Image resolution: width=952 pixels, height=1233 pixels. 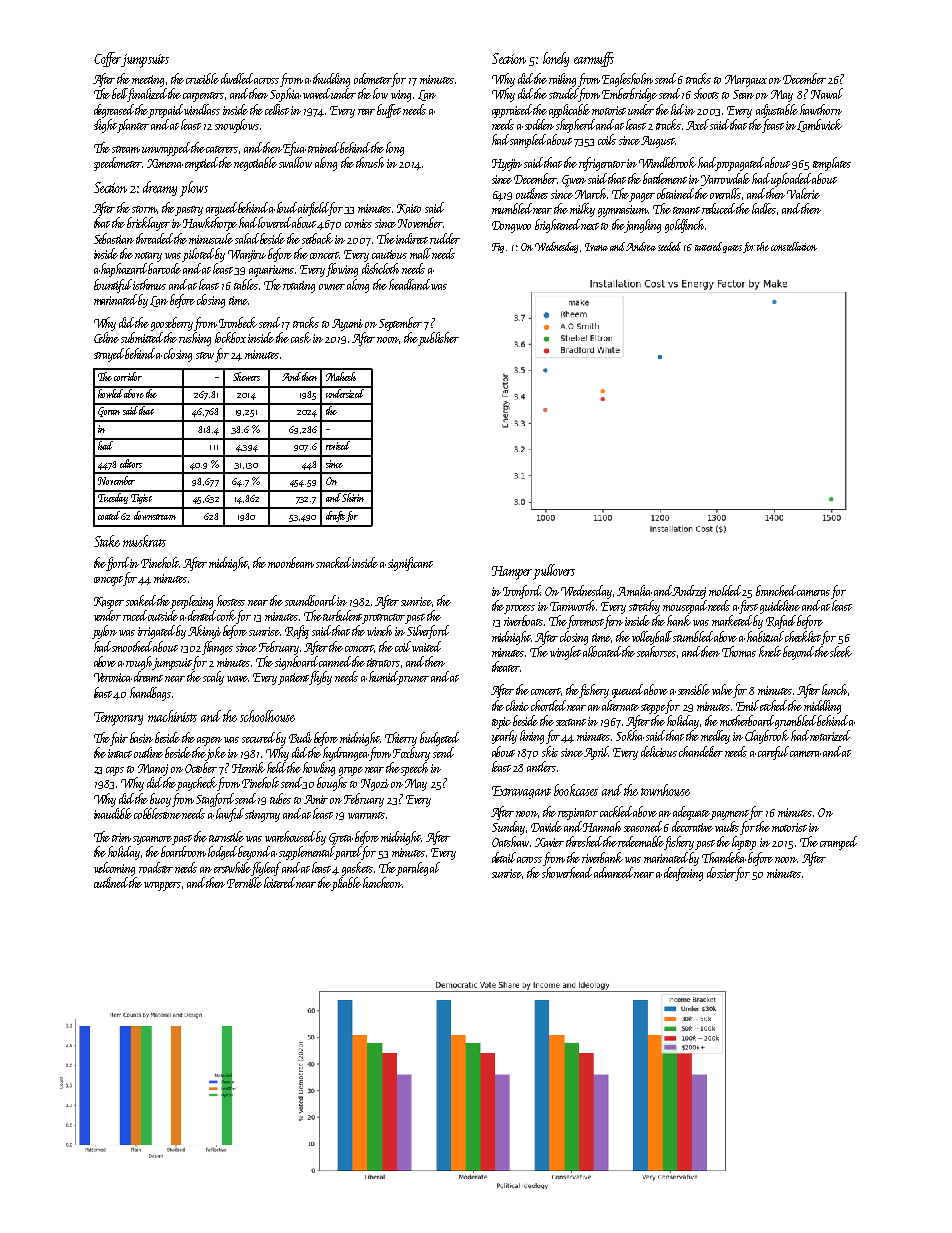 I want to click on earmuffs, so click(x=594, y=59).
